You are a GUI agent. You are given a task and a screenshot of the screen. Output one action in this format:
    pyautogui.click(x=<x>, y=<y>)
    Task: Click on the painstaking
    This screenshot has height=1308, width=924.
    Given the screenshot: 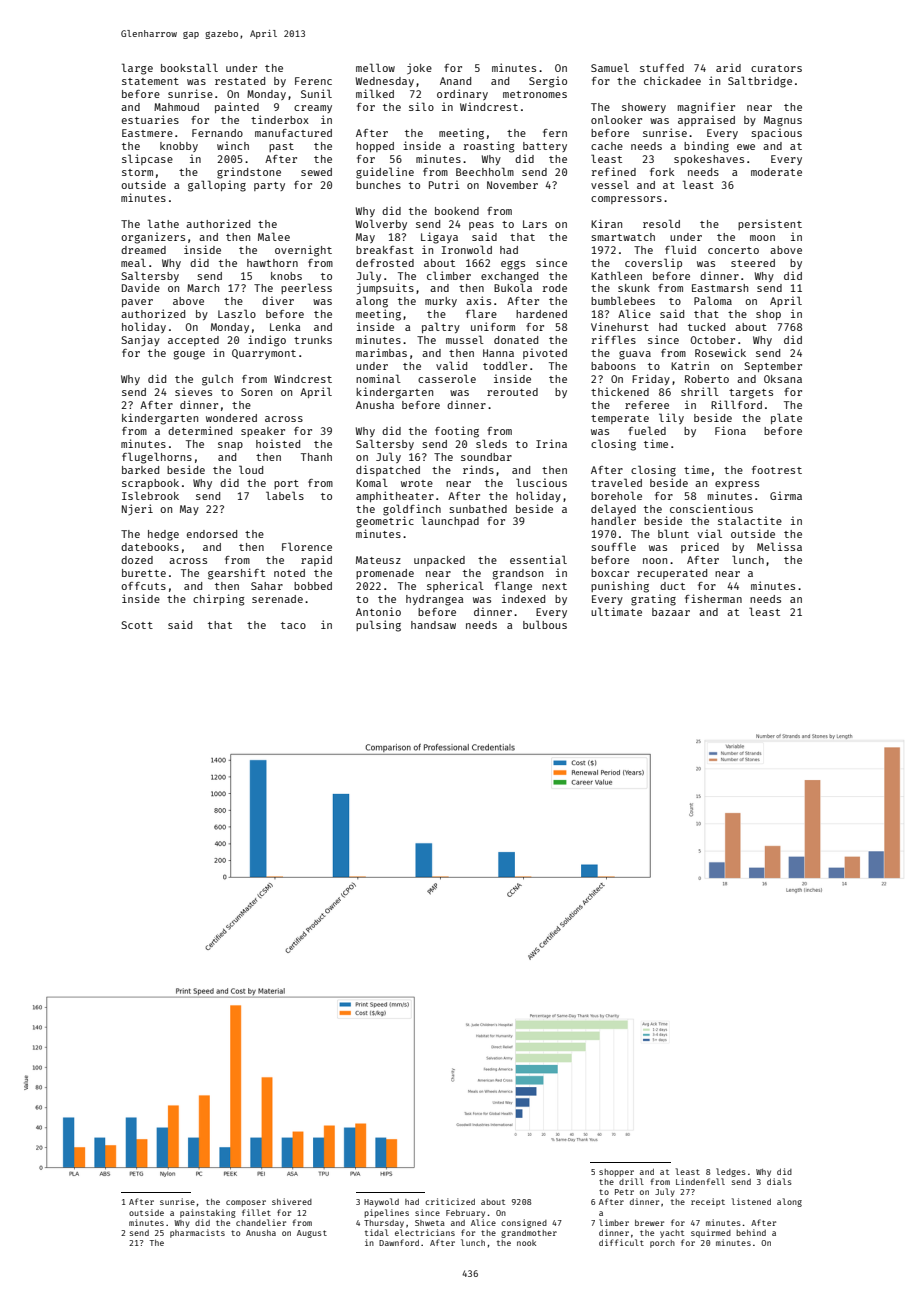 What is the action you would take?
    pyautogui.click(x=208, y=1213)
